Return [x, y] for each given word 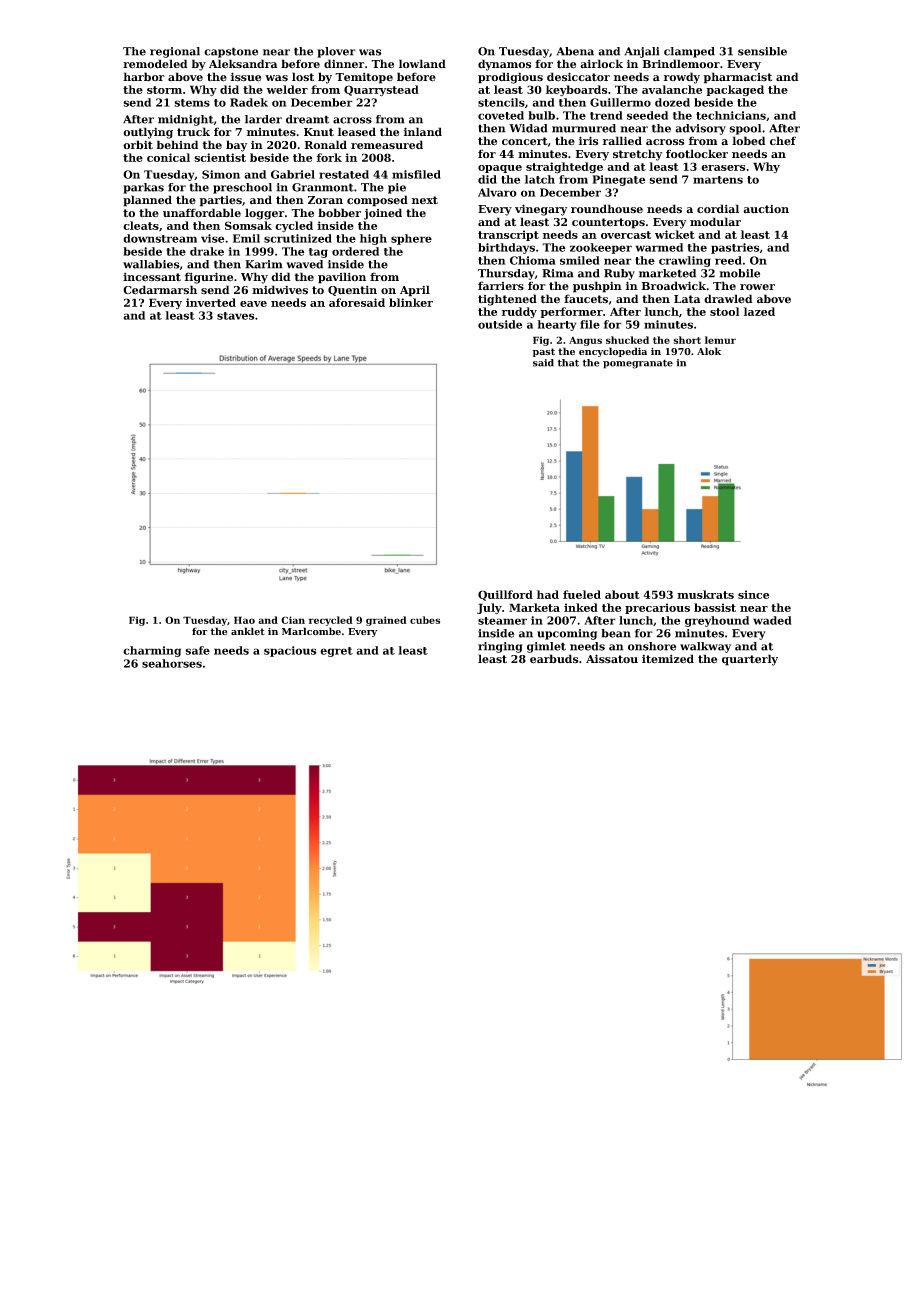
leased [357, 132]
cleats [141, 225]
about [622, 594]
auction [766, 209]
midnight [186, 120]
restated [344, 174]
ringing [500, 647]
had [548, 594]
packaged [735, 91]
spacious [290, 651]
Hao [244, 620]
